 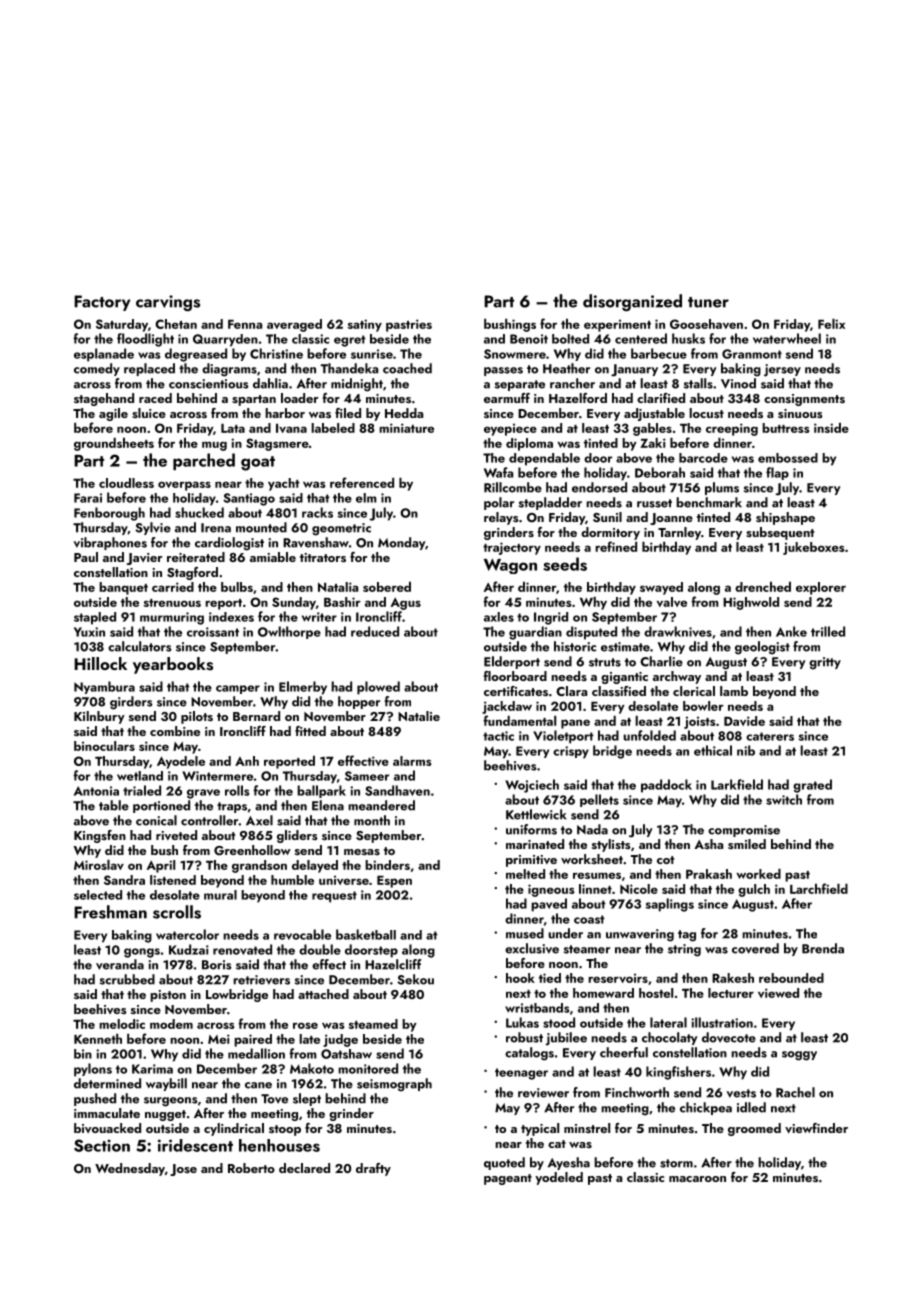 What do you see at coordinates (270, 383) in the image?
I see `dahlia` at bounding box center [270, 383].
